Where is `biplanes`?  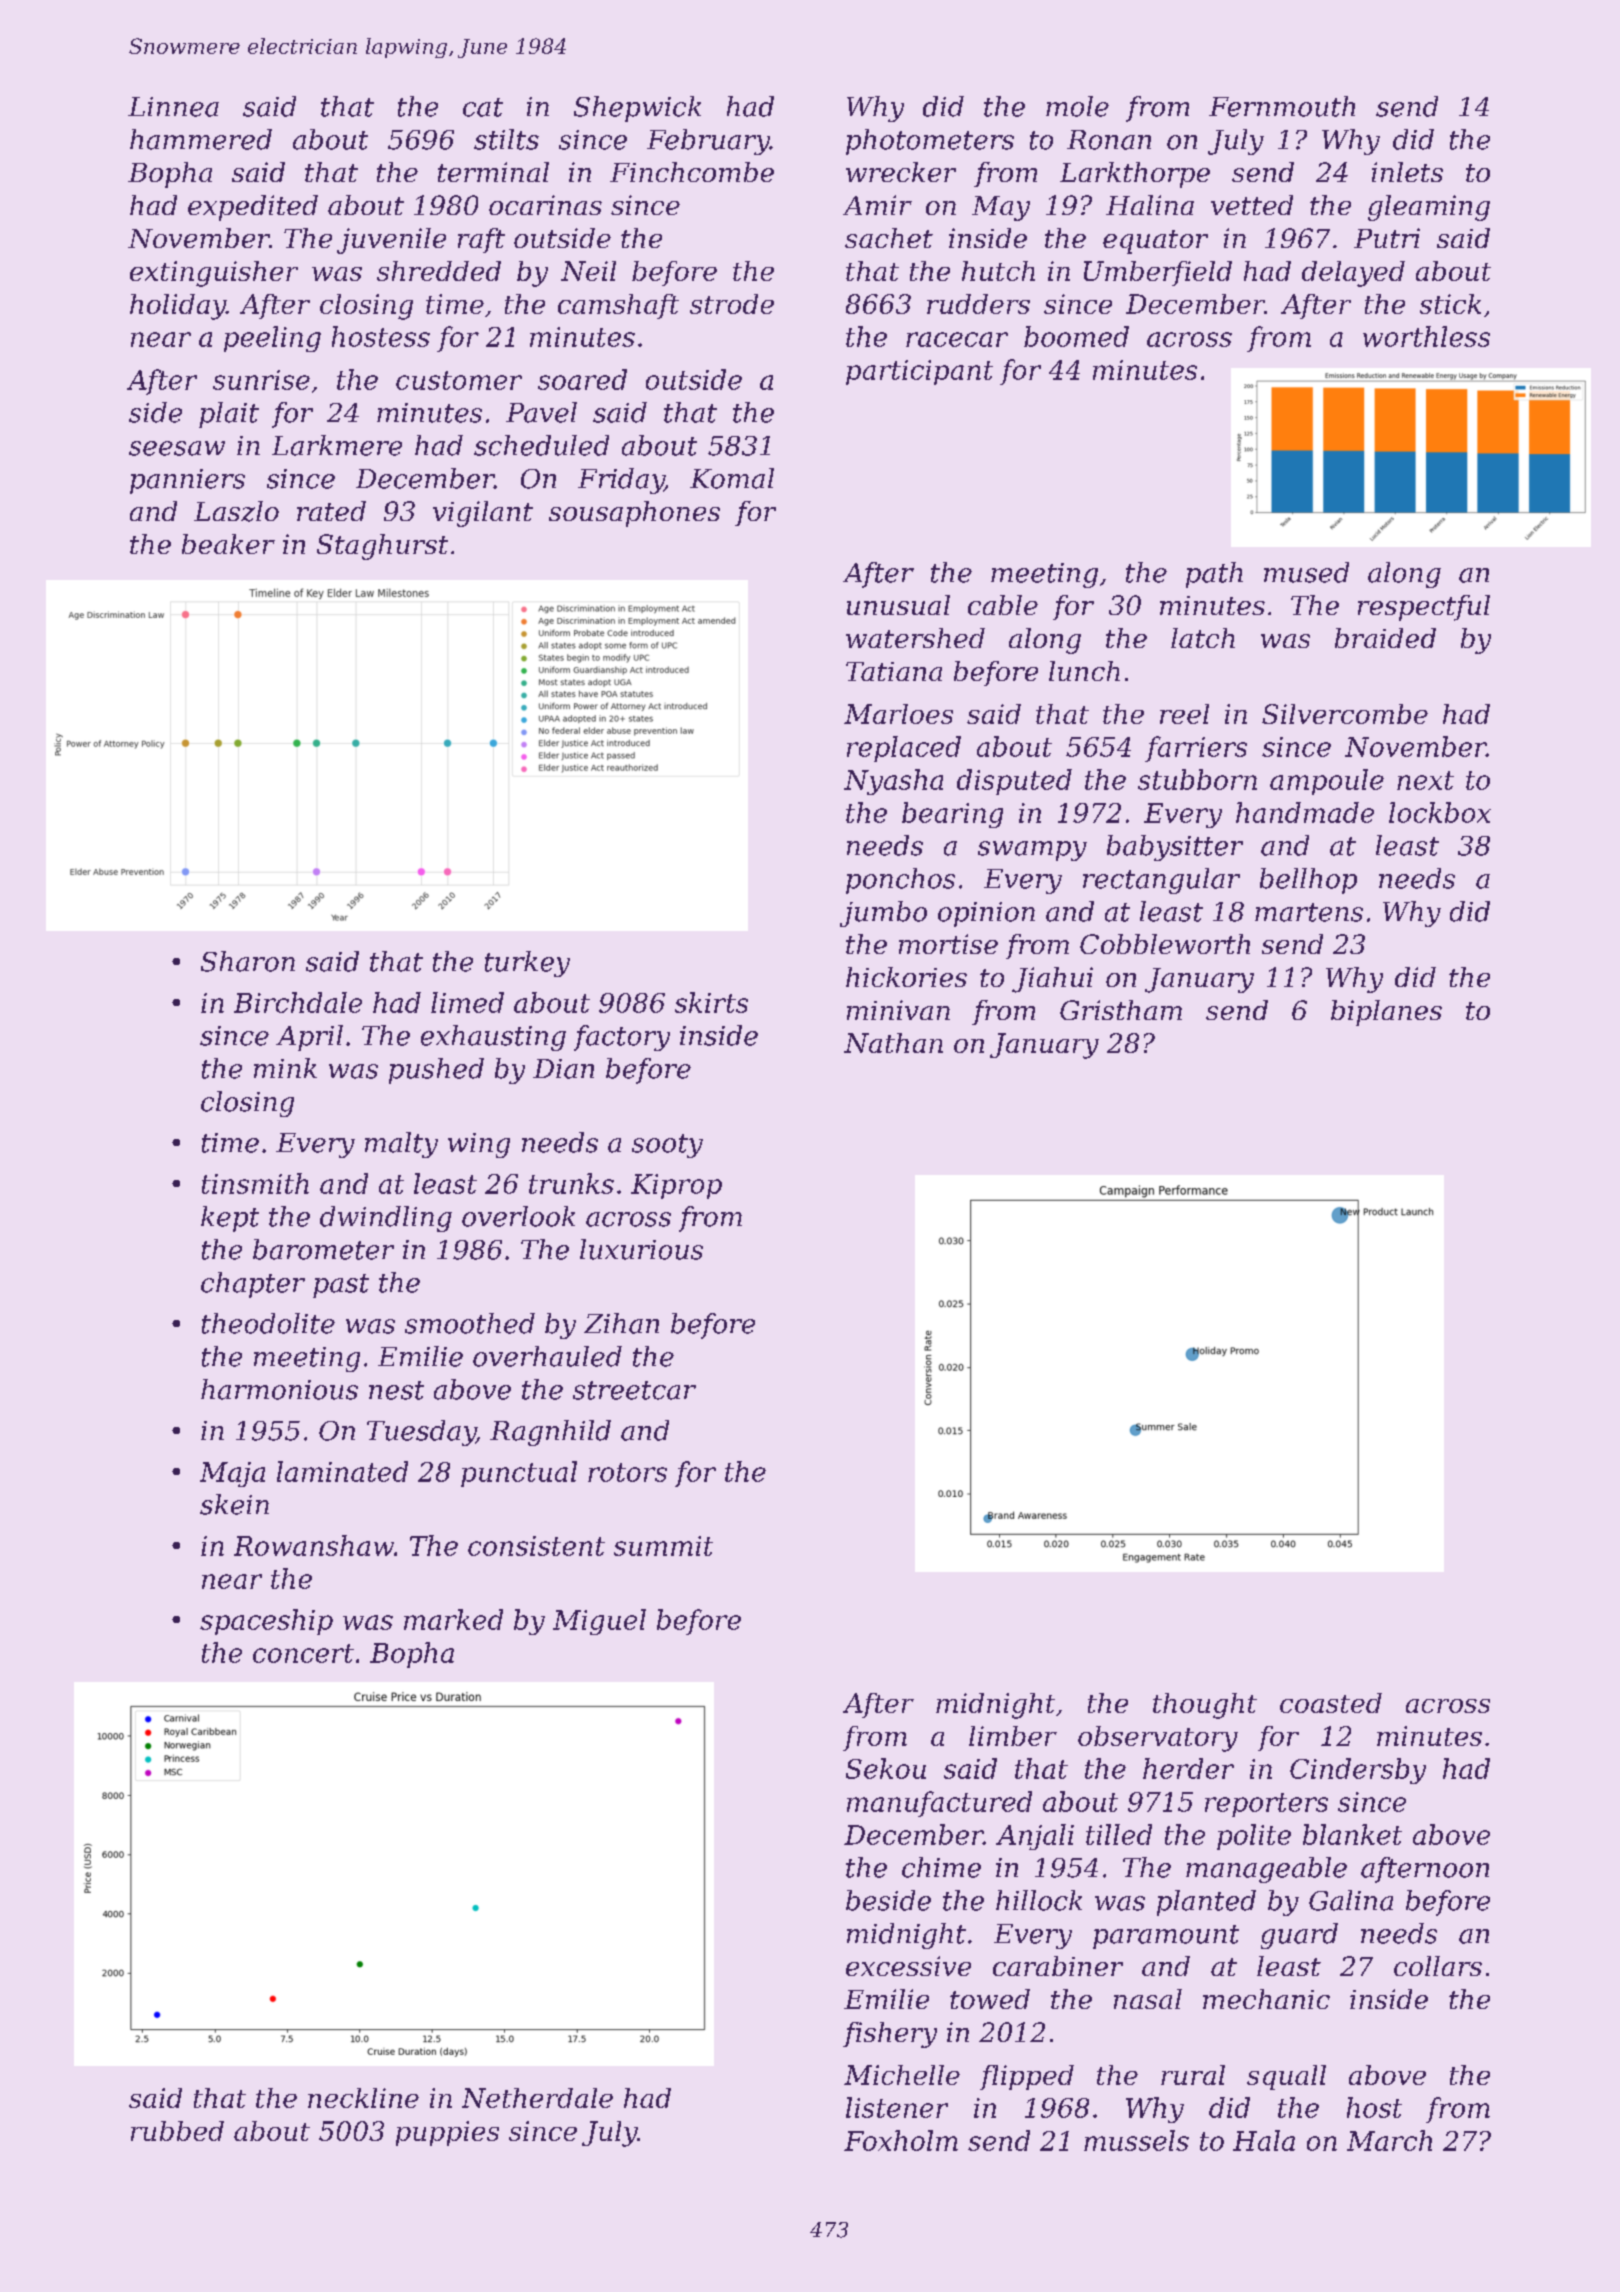 biplanes is located at coordinates (1386, 1013).
